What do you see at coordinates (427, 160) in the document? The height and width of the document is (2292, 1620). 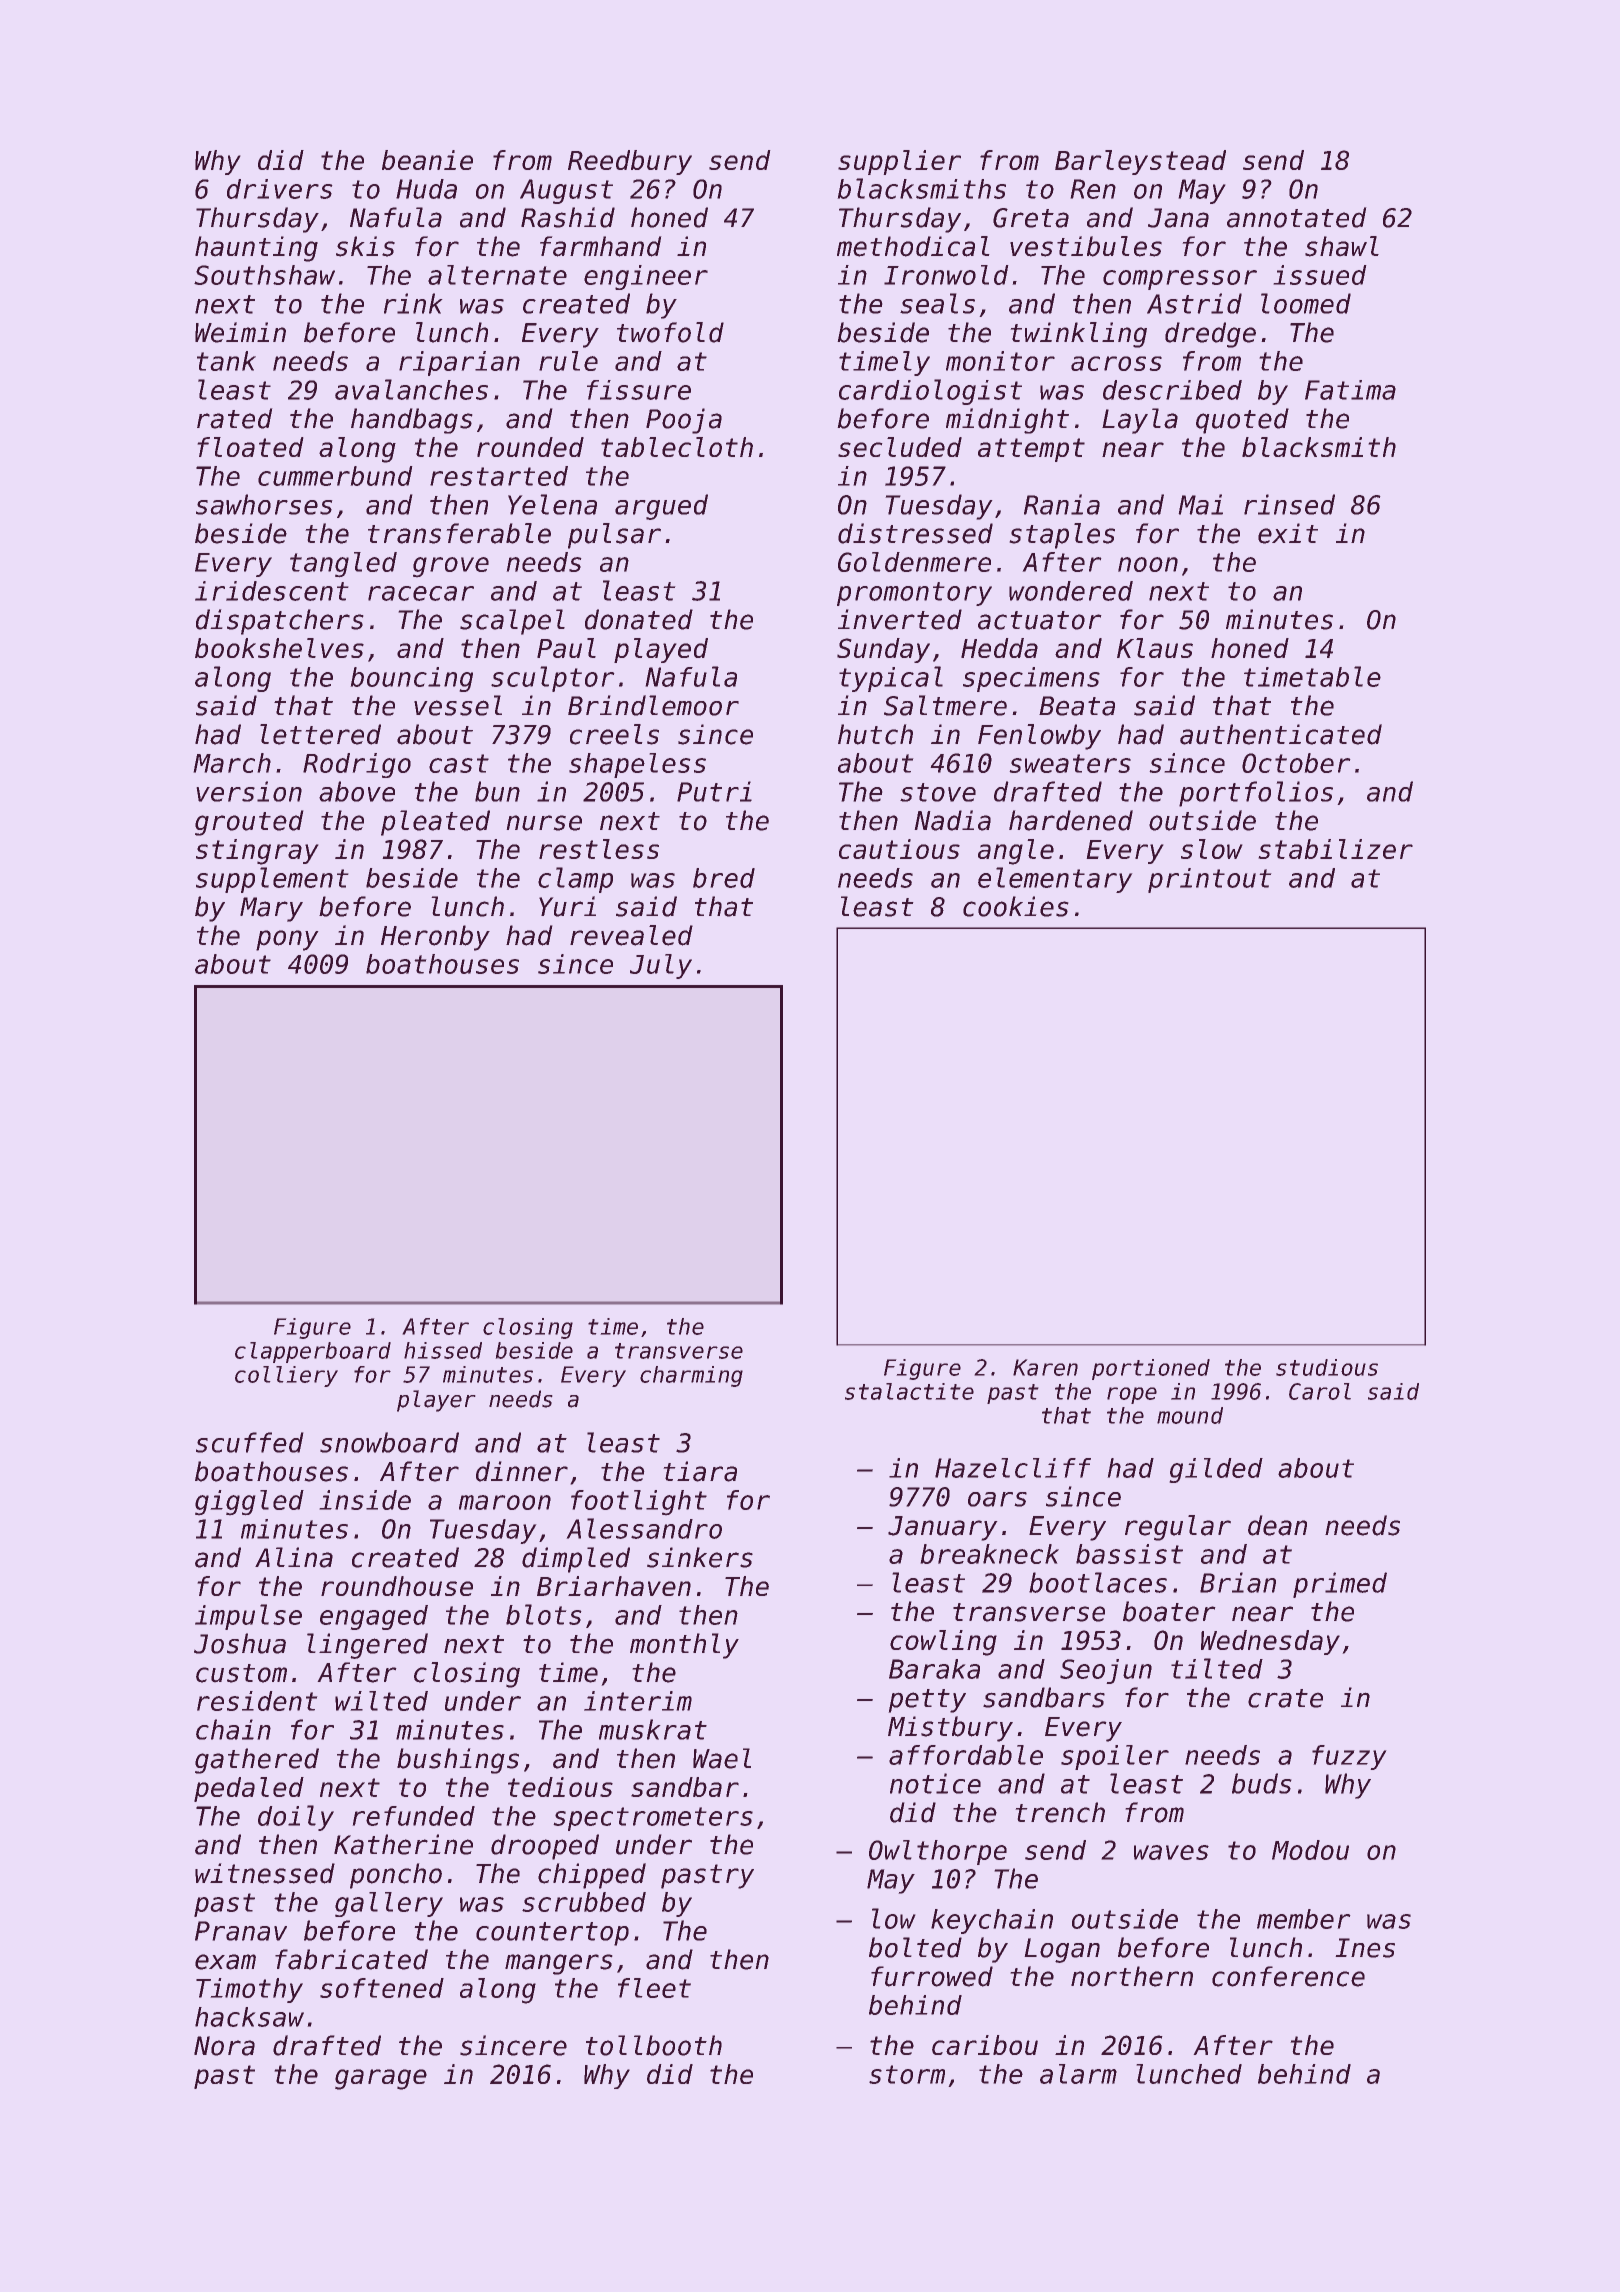 I see `beanie` at bounding box center [427, 160].
